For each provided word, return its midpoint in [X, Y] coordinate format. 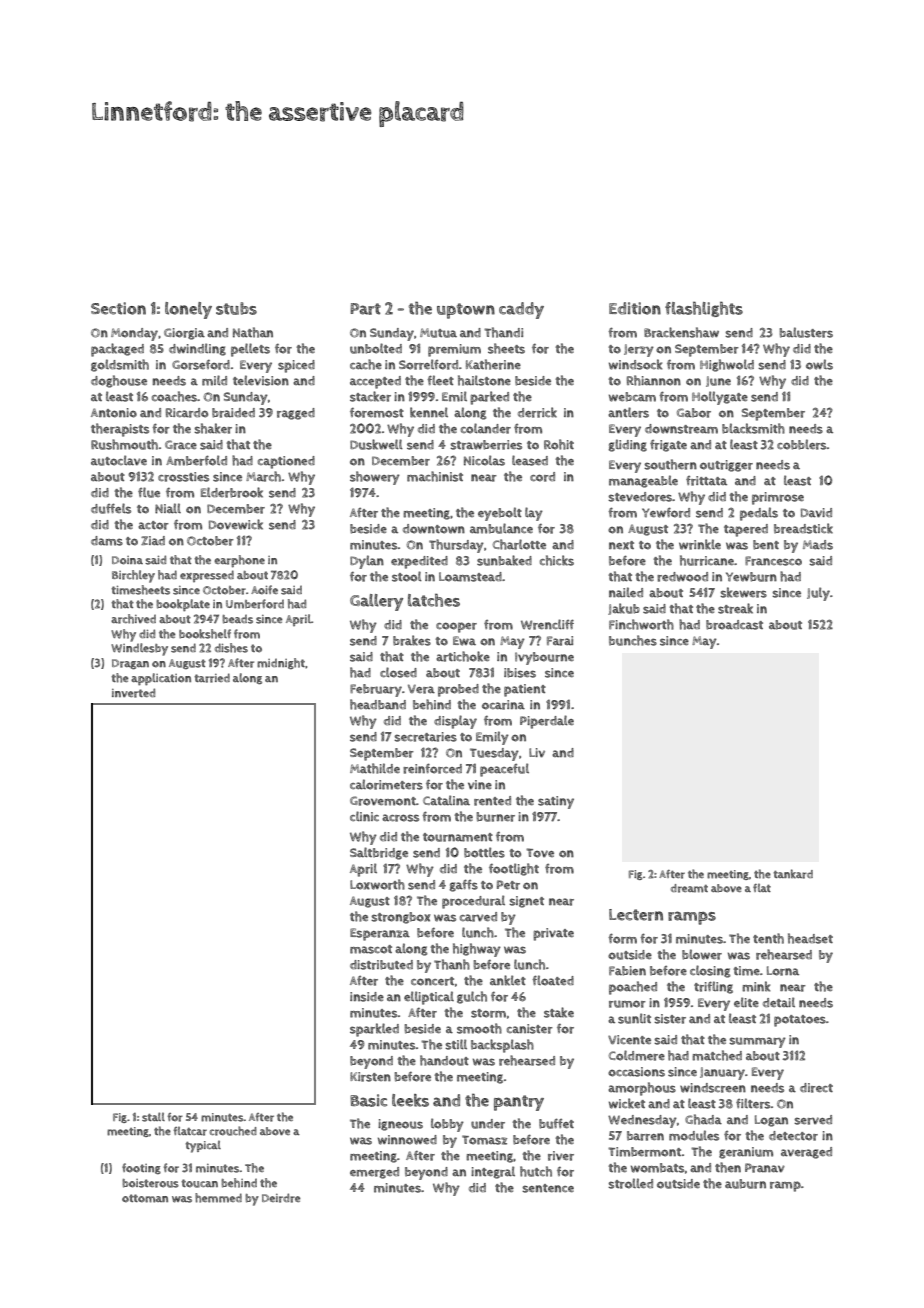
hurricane [707, 560]
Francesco [773, 561]
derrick [537, 412]
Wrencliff [547, 624]
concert [432, 981]
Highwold [727, 365]
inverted [133, 693]
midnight [281, 663]
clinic [364, 816]
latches [434, 600]
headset [810, 938]
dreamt [689, 888]
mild [214, 380]
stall [153, 1117]
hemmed [218, 1198]
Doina [127, 560]
